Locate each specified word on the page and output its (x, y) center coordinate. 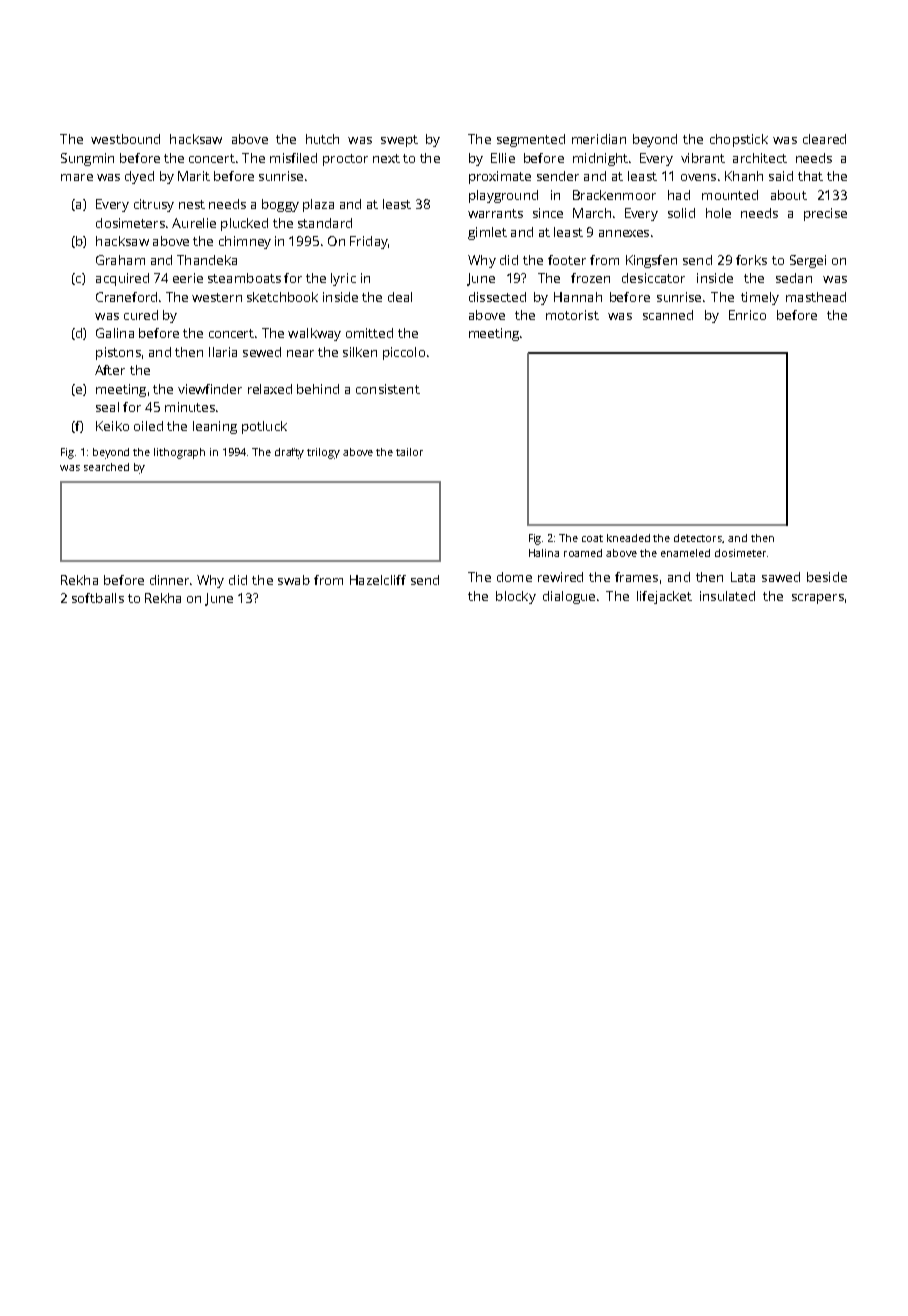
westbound (125, 139)
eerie (188, 278)
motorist (572, 315)
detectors (698, 538)
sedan (794, 278)
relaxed (270, 389)
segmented (531, 140)
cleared (824, 139)
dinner (169, 580)
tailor (409, 452)
